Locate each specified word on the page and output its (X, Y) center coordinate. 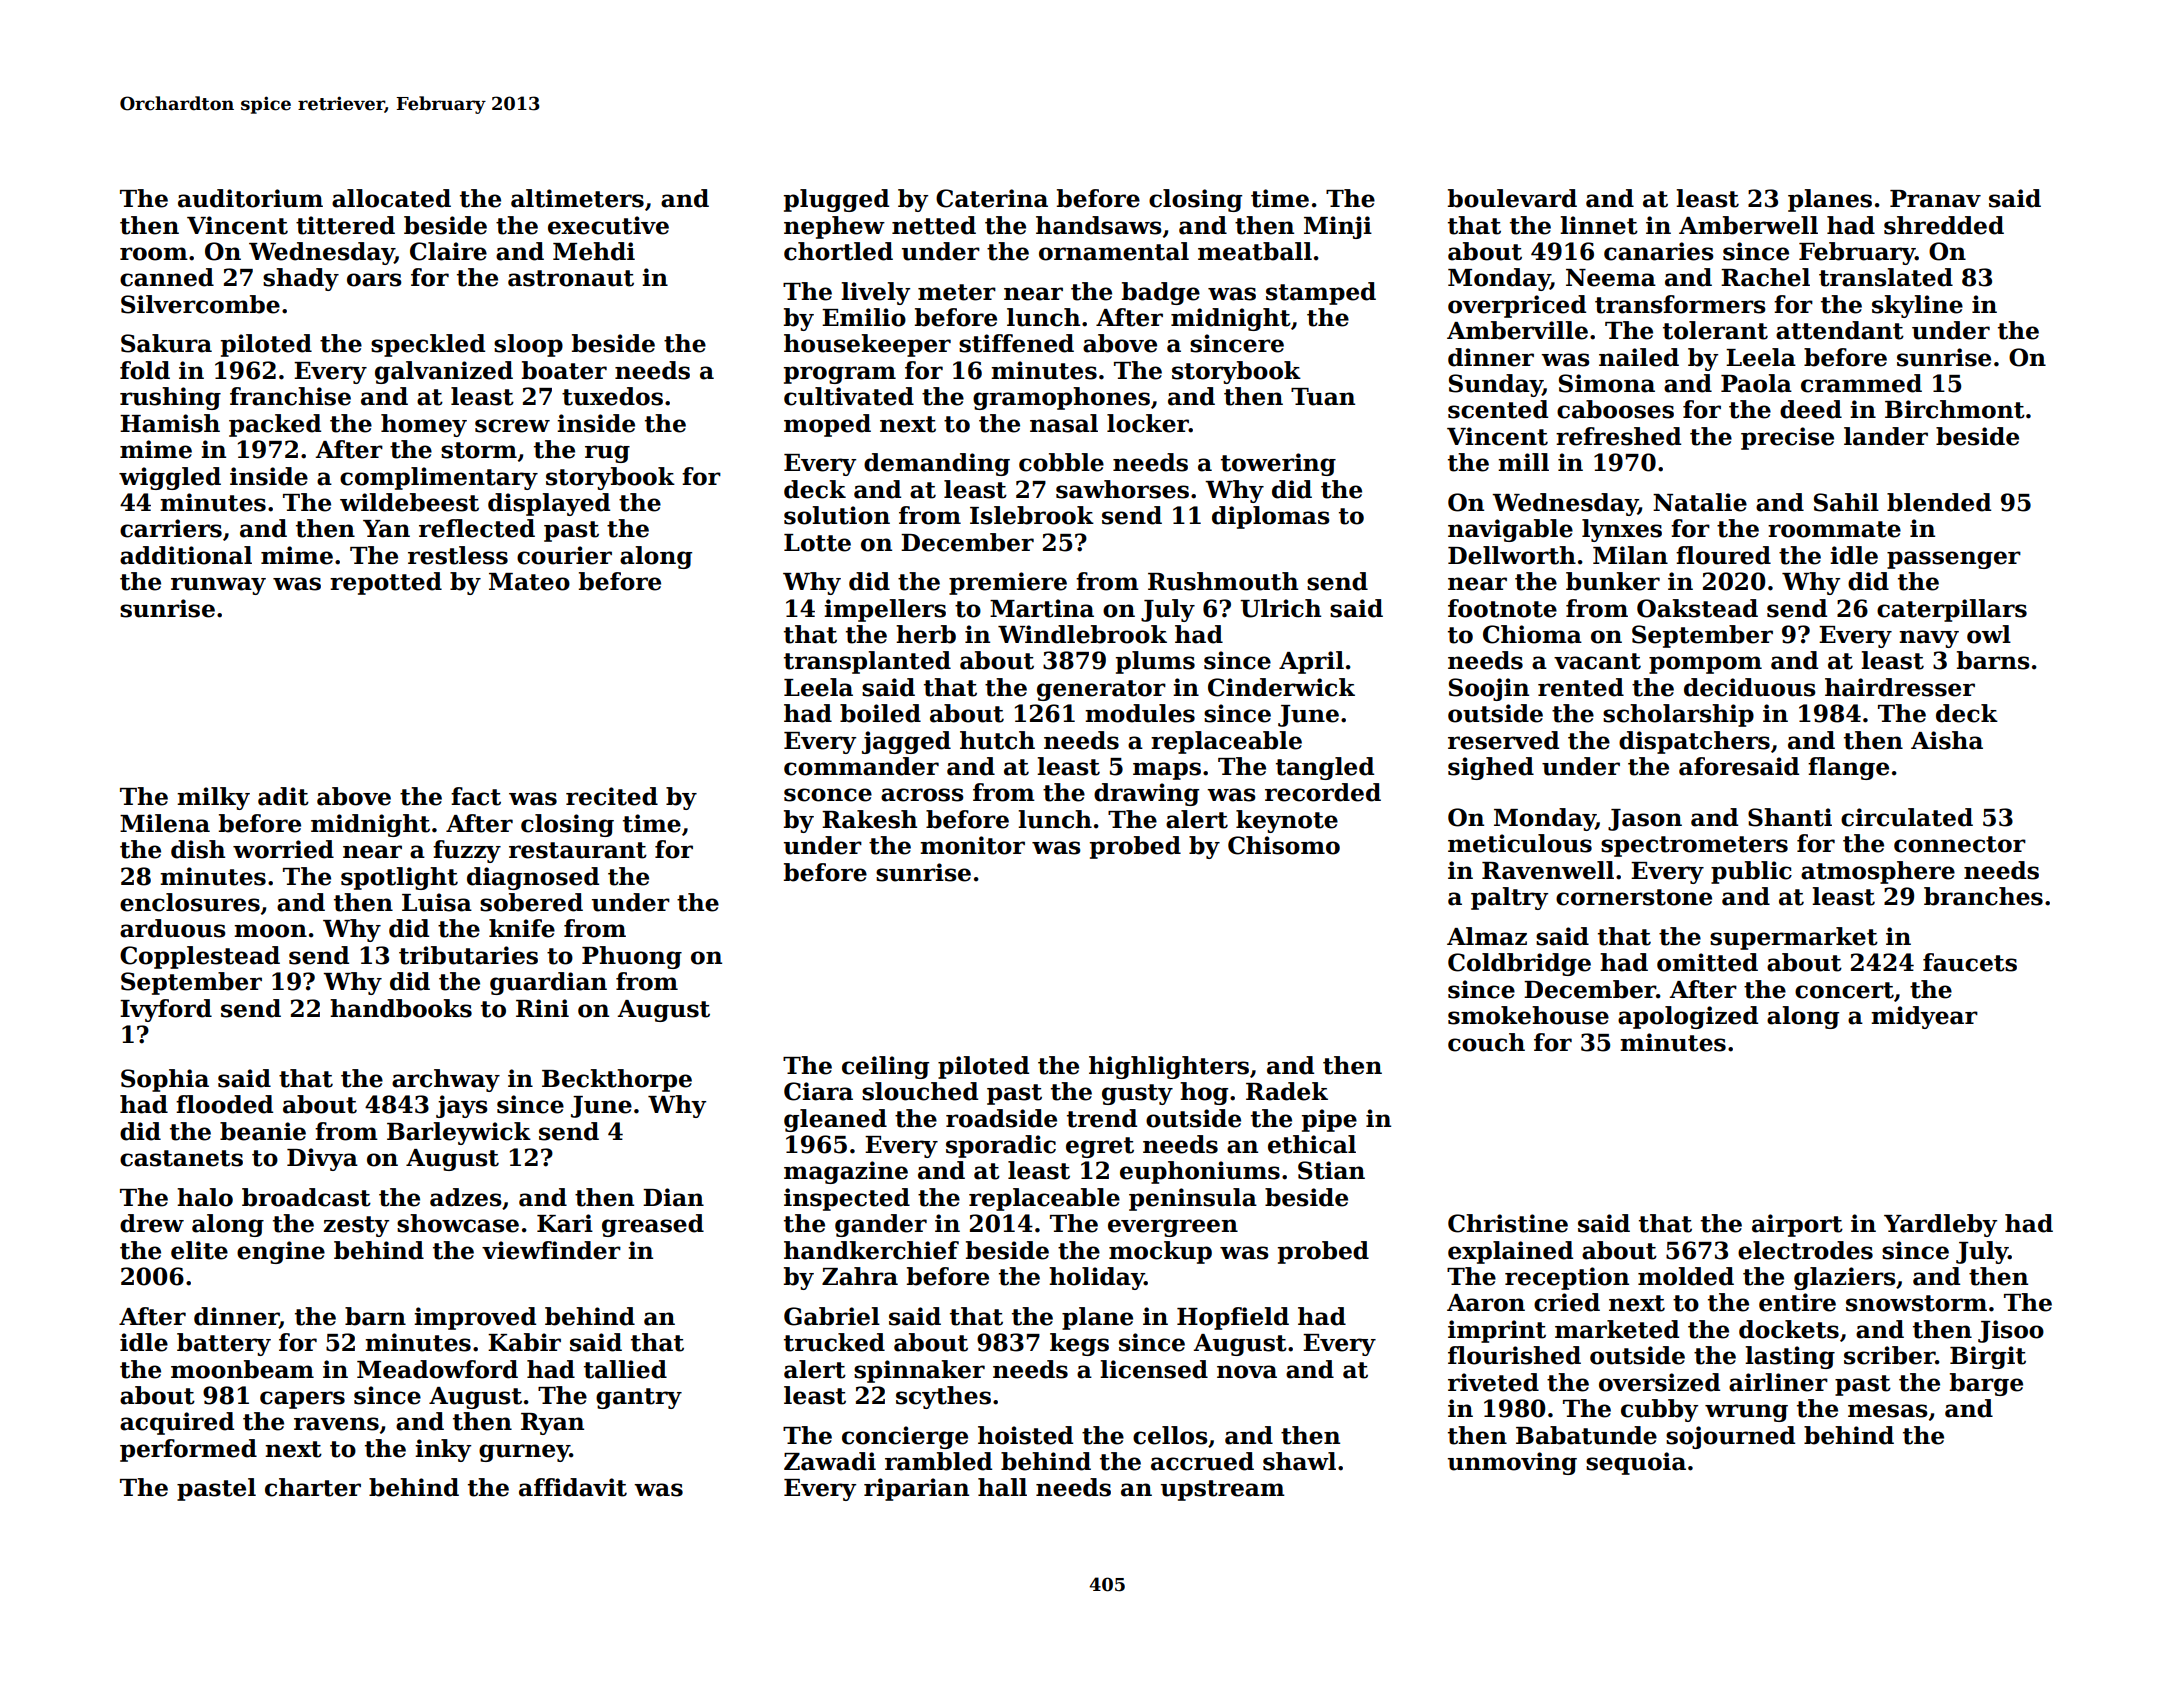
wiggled (170, 478)
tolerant (1715, 330)
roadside (1001, 1118)
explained (1510, 1252)
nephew (834, 227)
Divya (322, 1159)
